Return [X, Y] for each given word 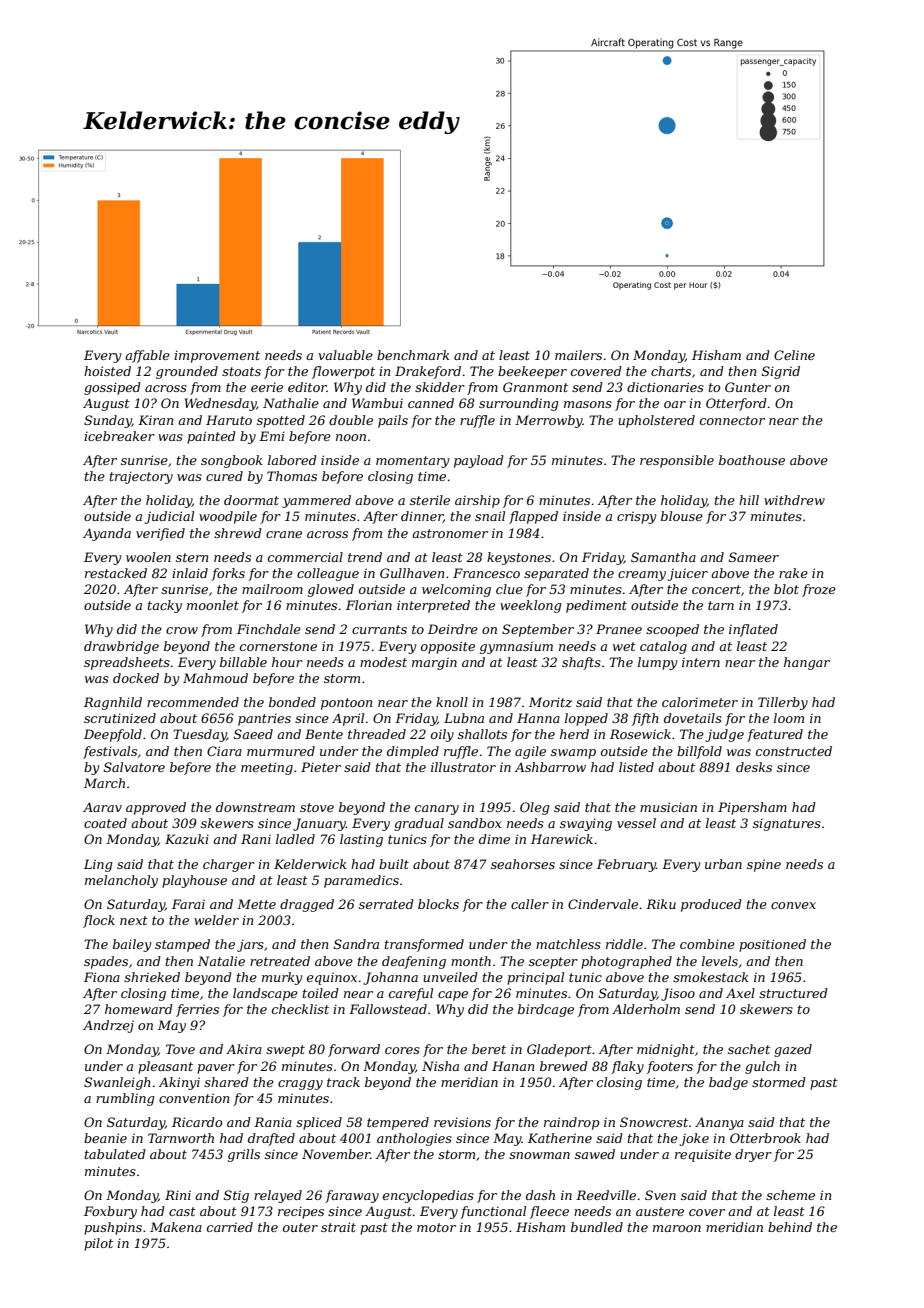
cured [224, 476]
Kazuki [187, 839]
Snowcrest [654, 1122]
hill [749, 500]
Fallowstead [388, 1009]
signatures [787, 824]
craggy [300, 1085]
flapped [533, 517]
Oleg [534, 808]
